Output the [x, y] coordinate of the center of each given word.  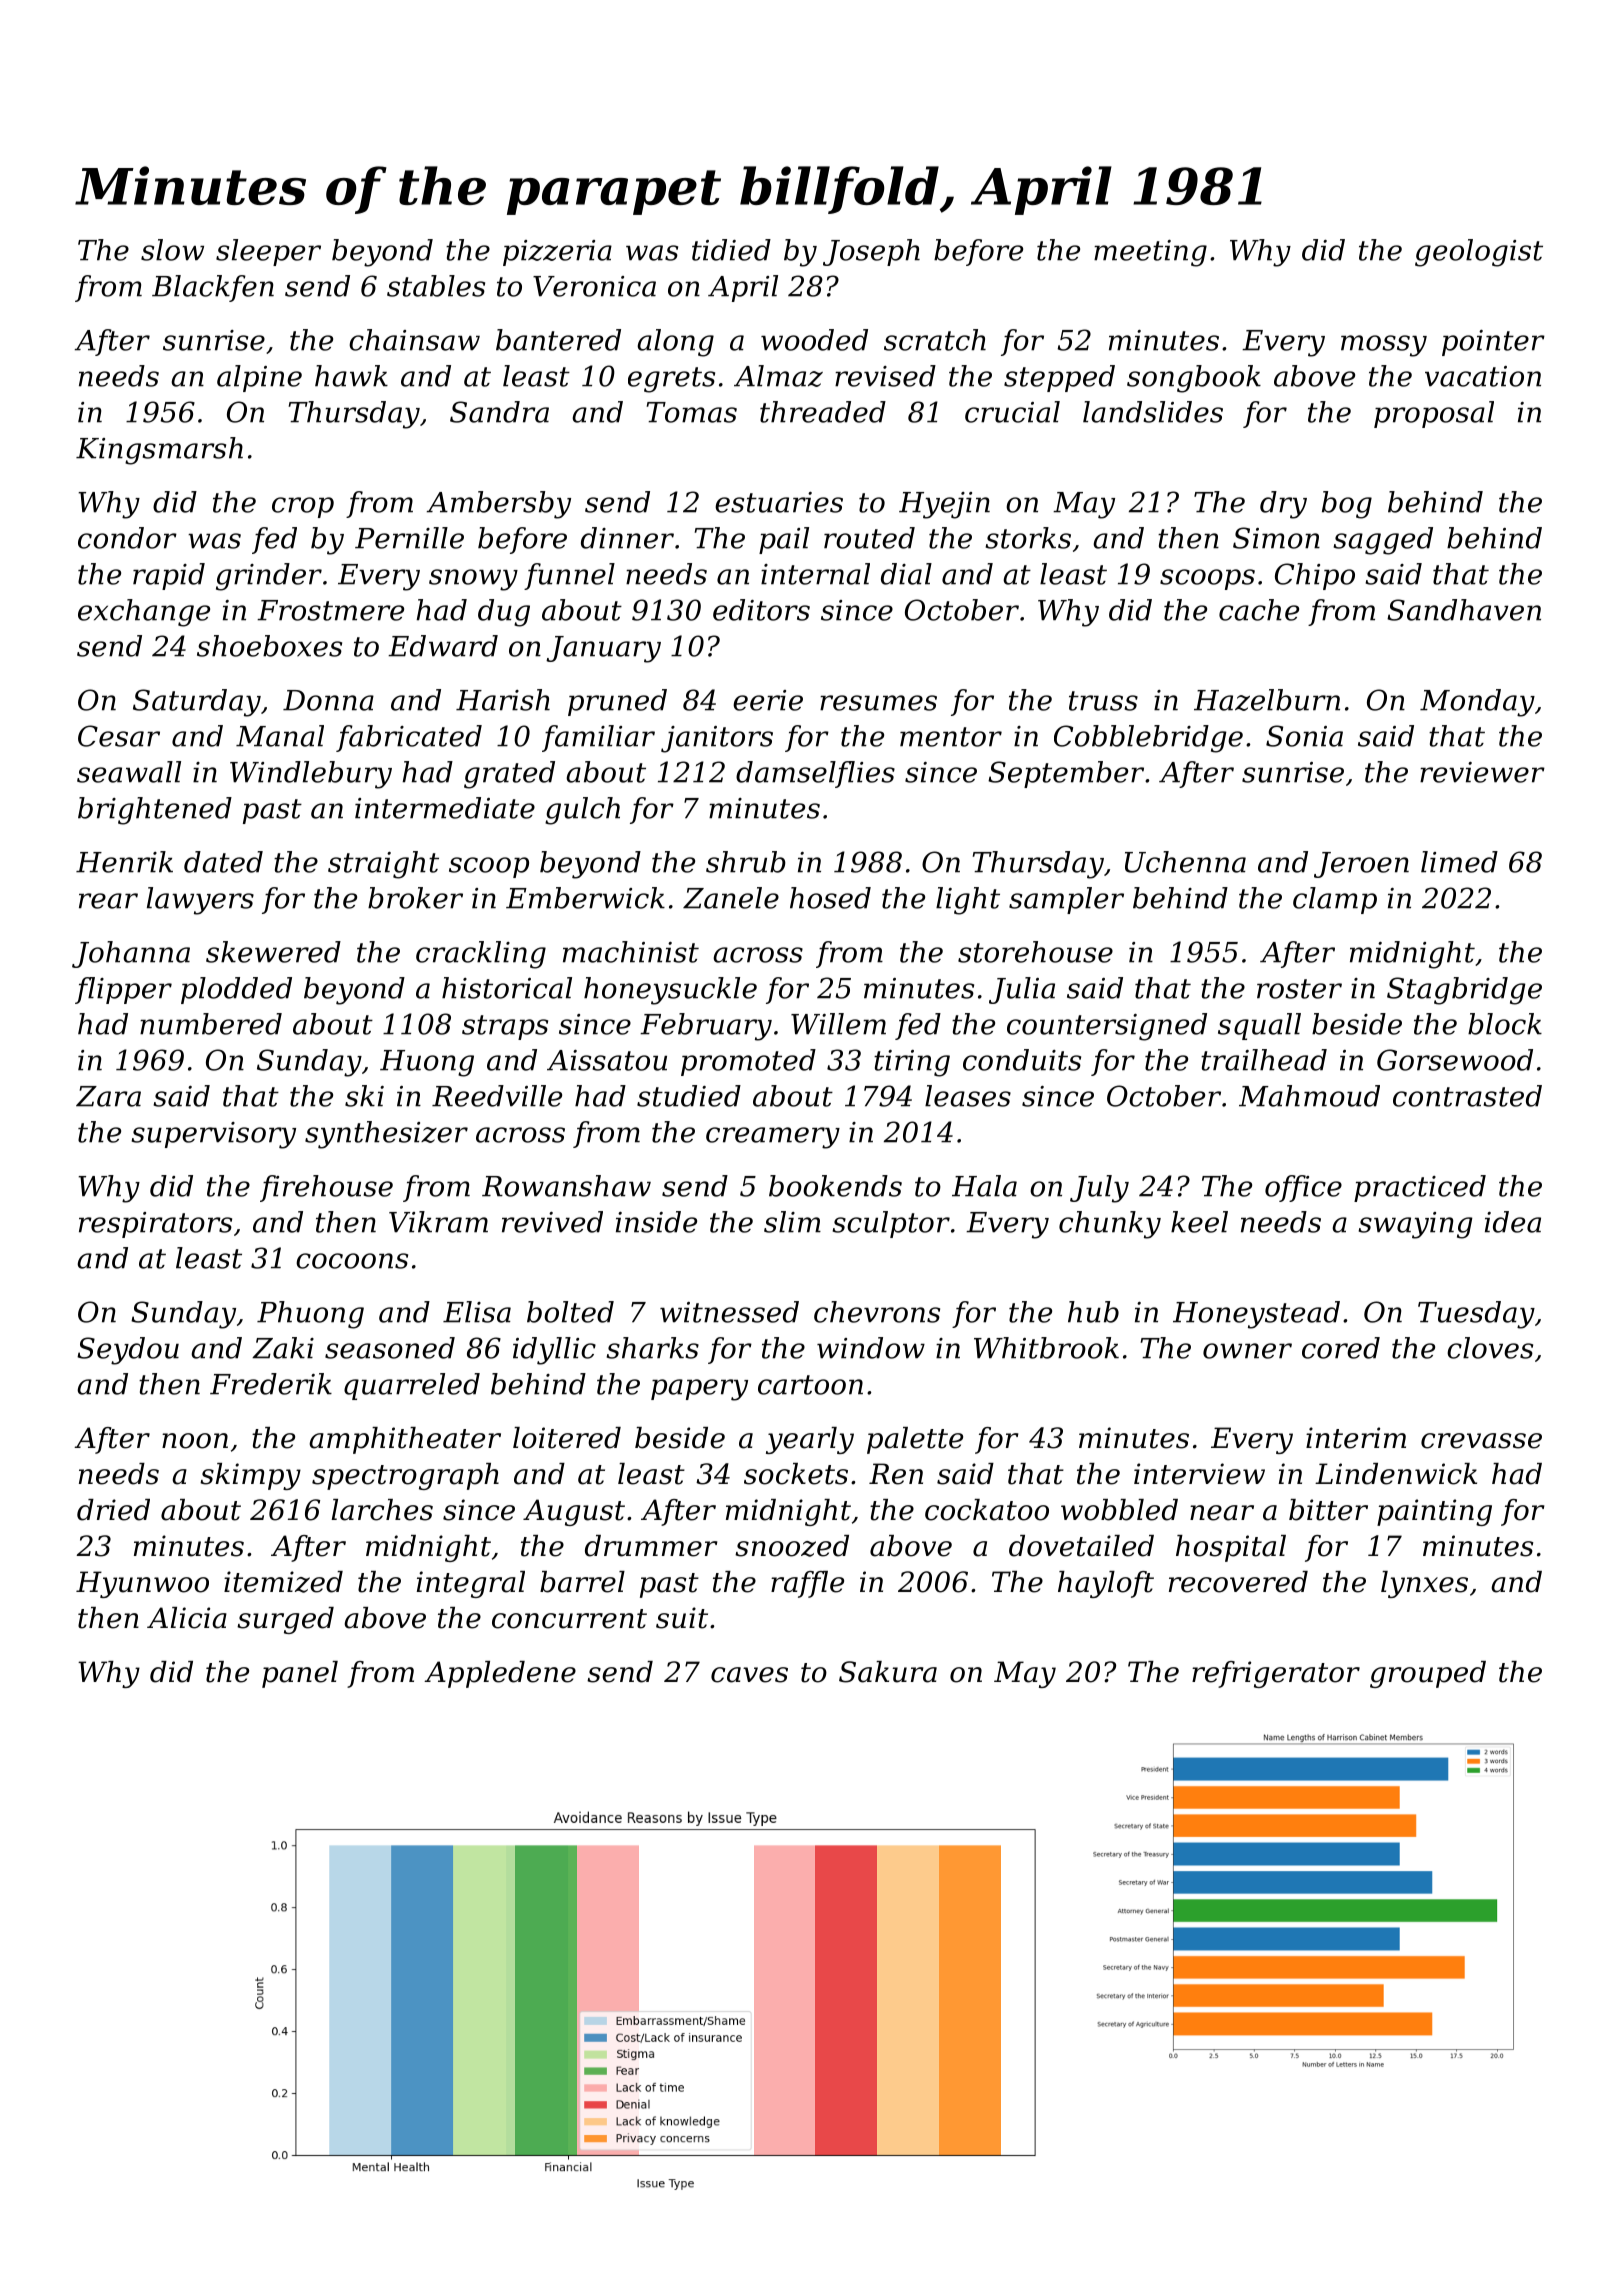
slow [172, 250]
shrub [746, 862]
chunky [1110, 1225]
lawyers [200, 901]
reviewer [1482, 772]
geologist [1479, 253]
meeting [1150, 253]
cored [1341, 1348]
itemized [283, 1582]
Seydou [128, 1351]
